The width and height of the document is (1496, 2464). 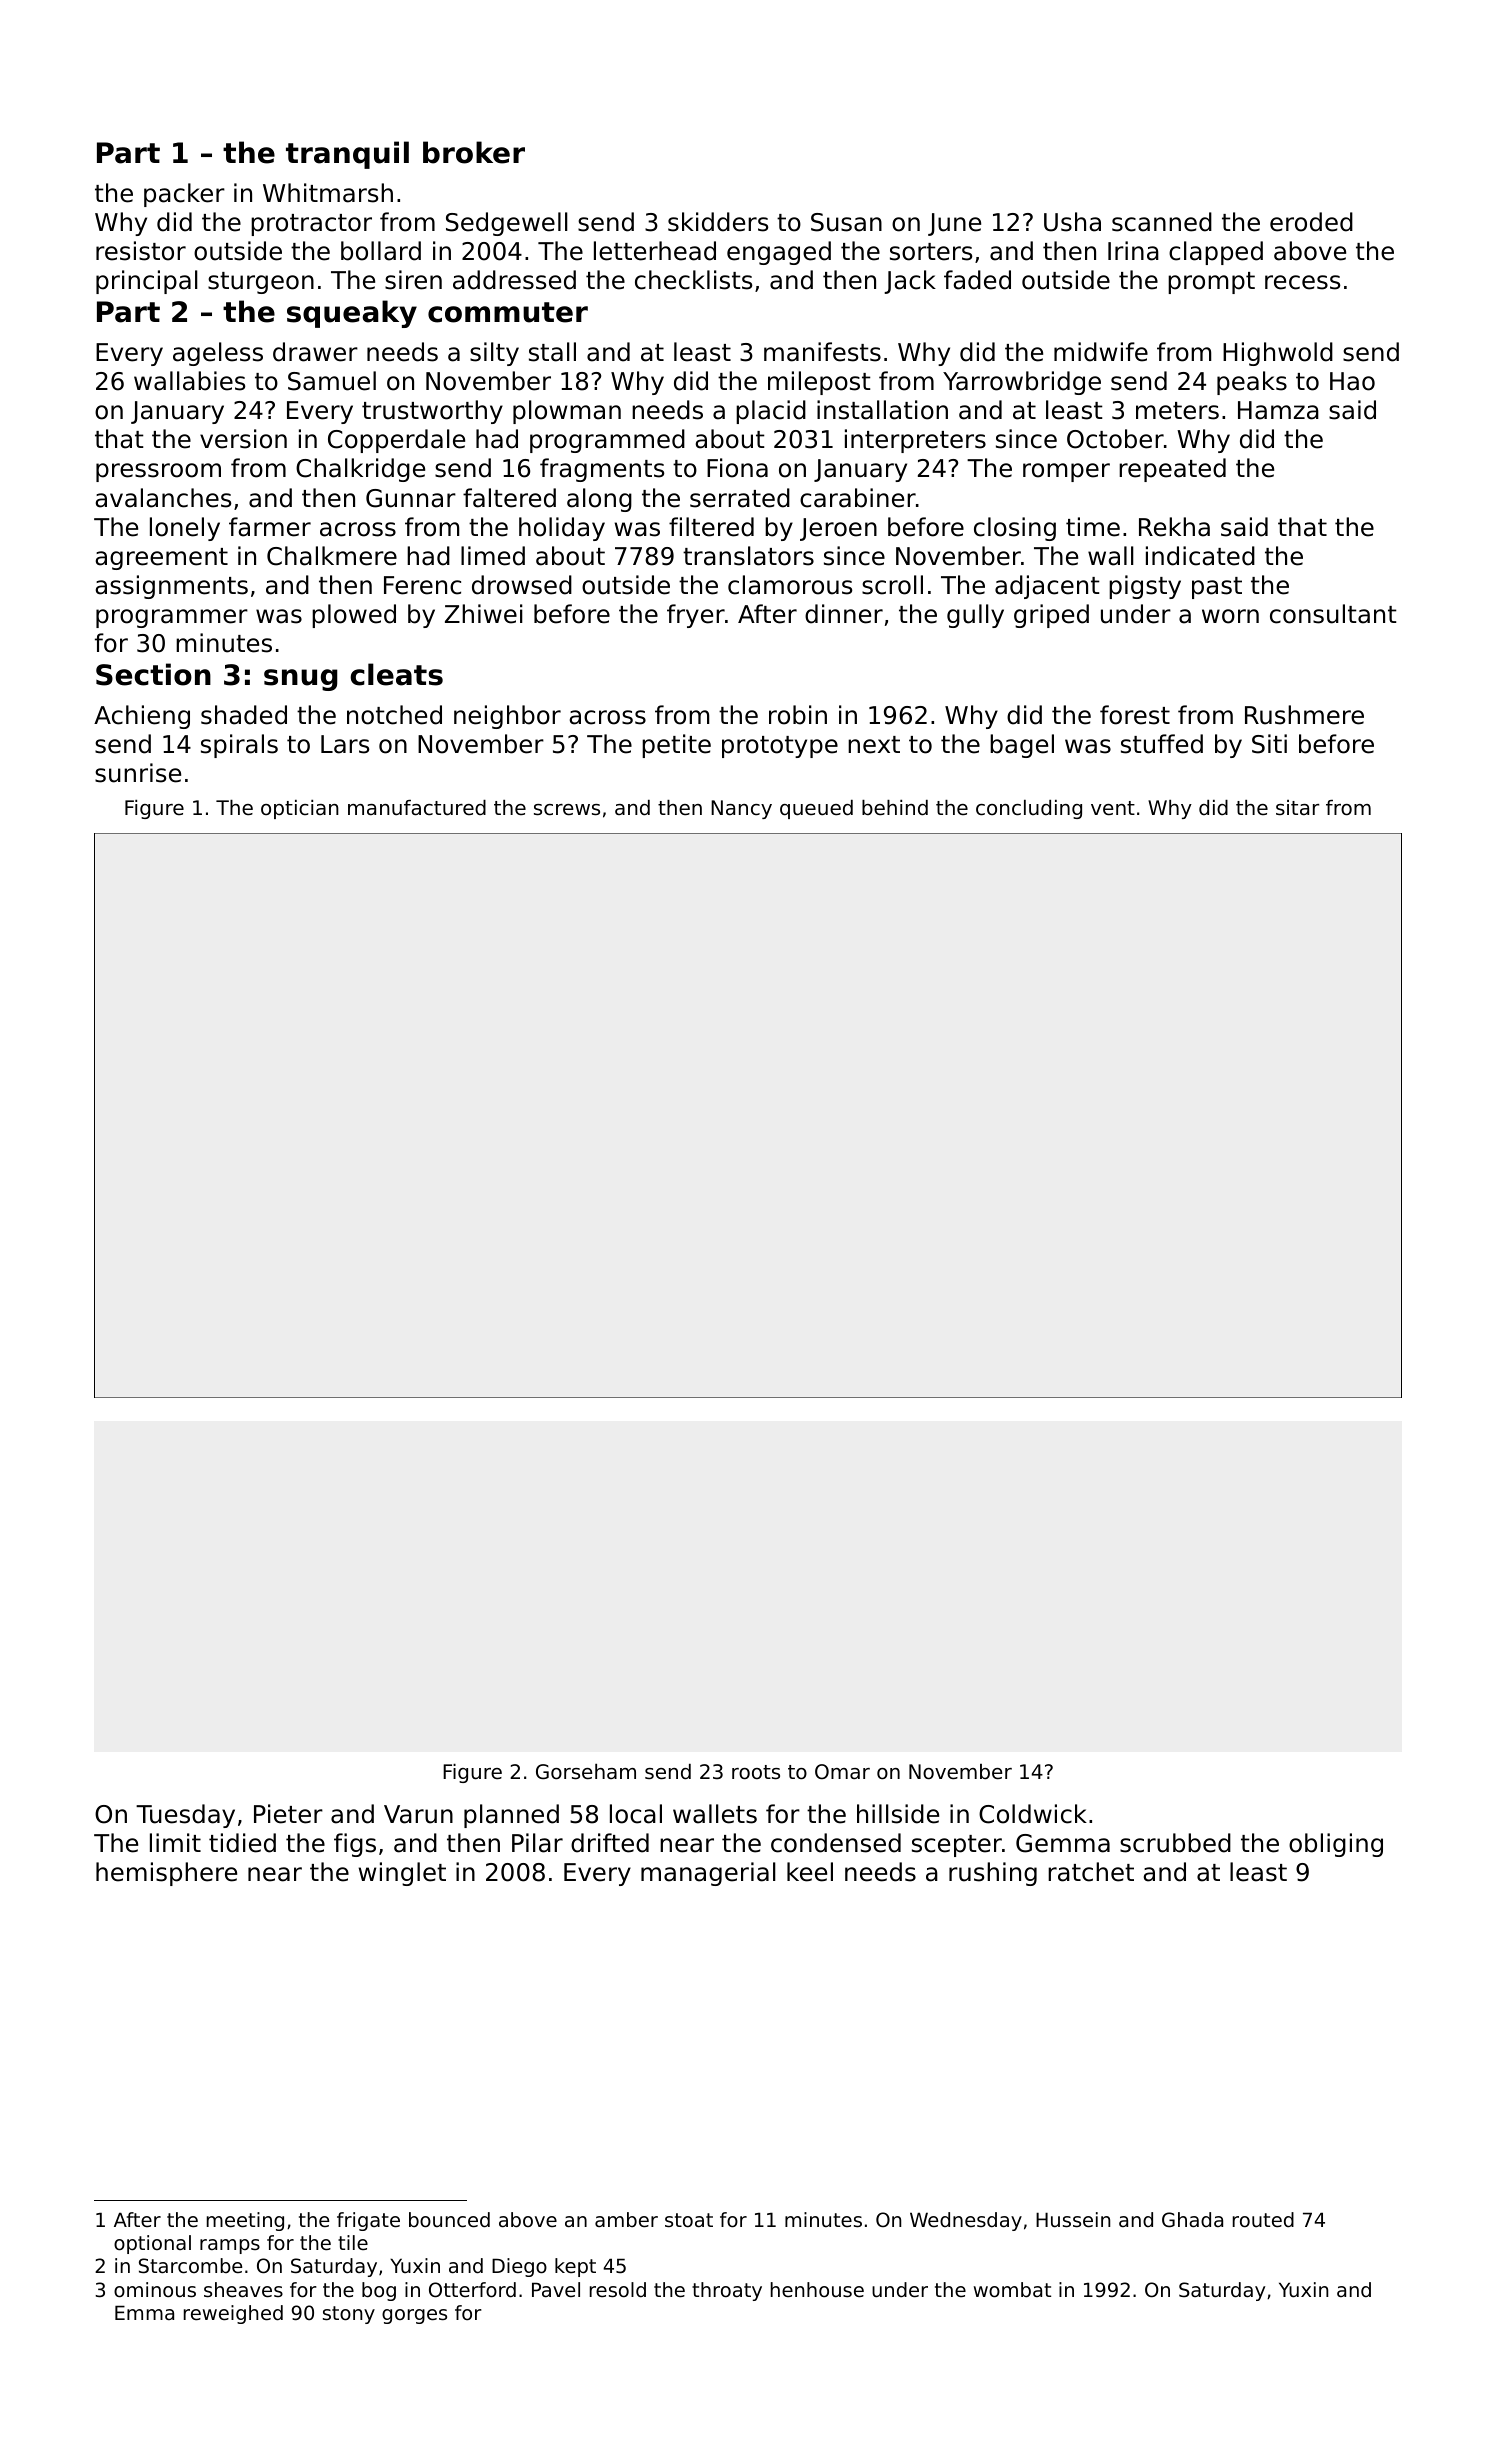 What do you see at coordinates (1217, 588) in the document?
I see `past` at bounding box center [1217, 588].
